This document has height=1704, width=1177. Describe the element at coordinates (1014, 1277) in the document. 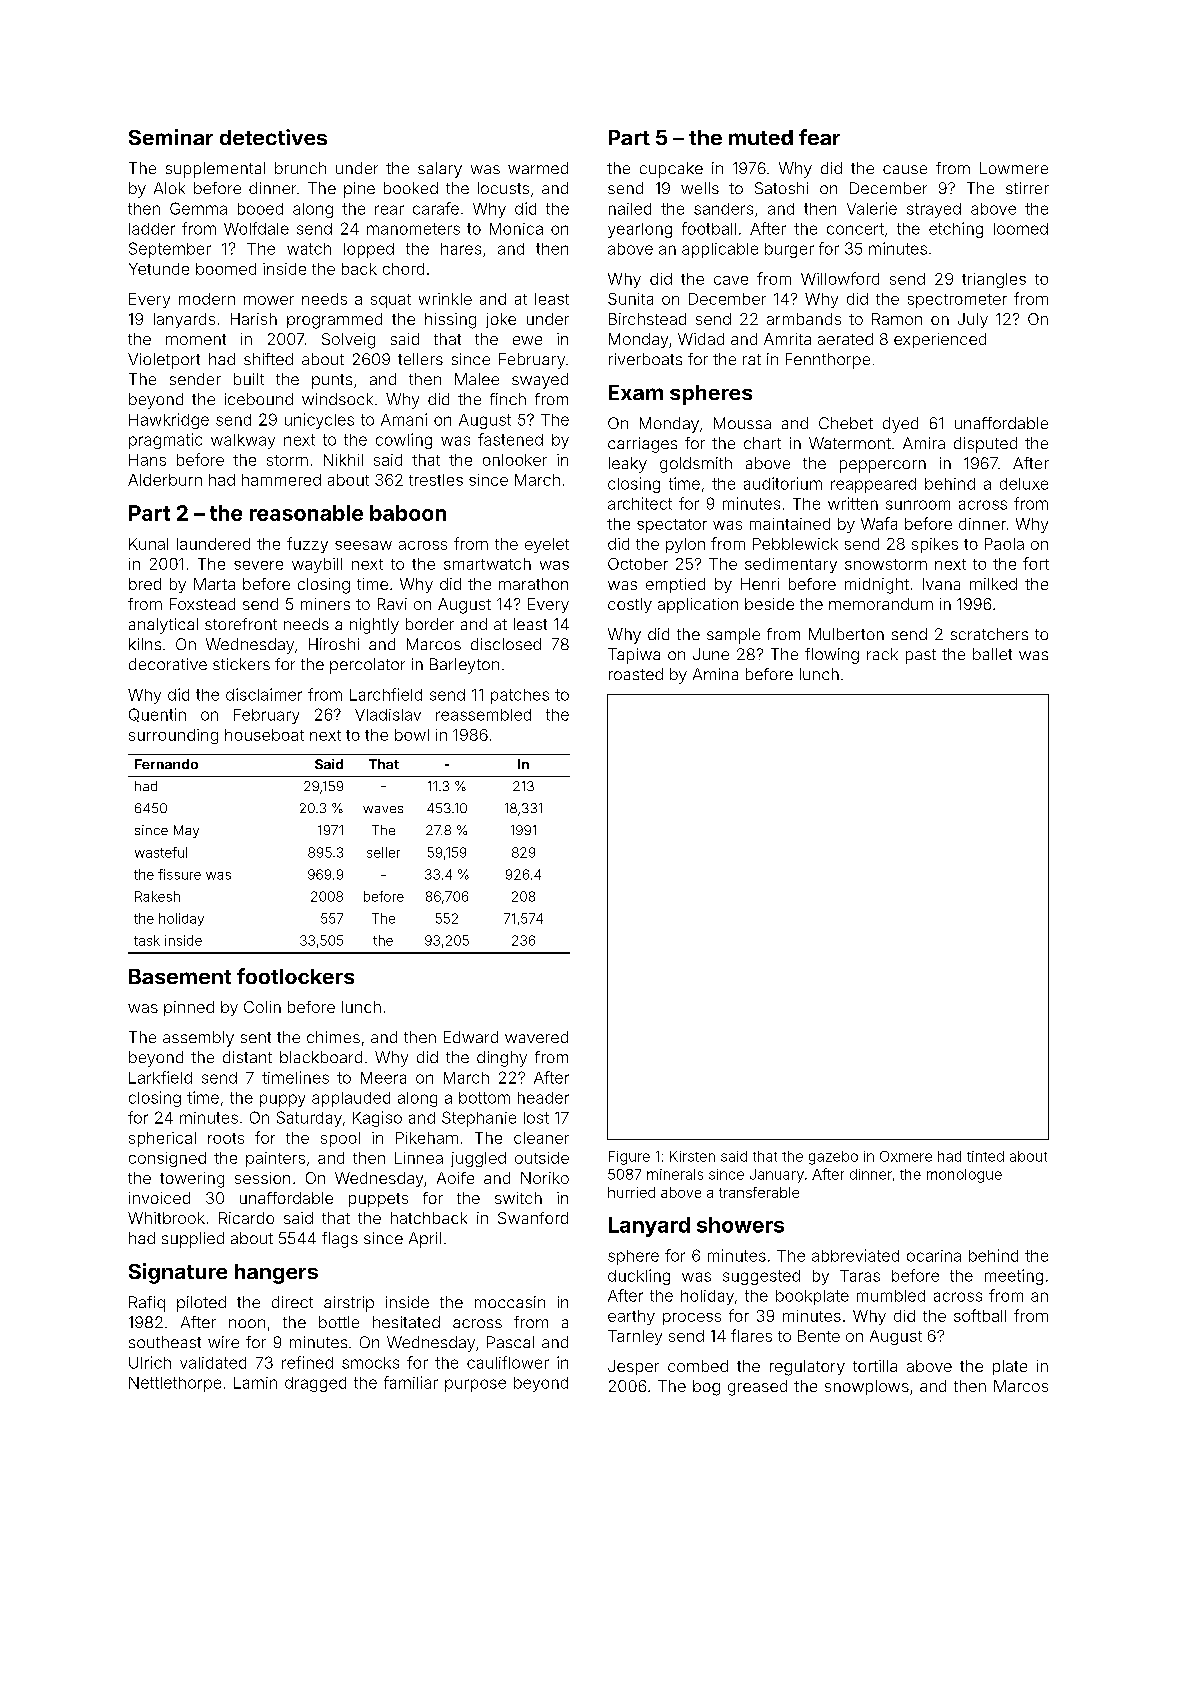

I see `meeting` at that location.
